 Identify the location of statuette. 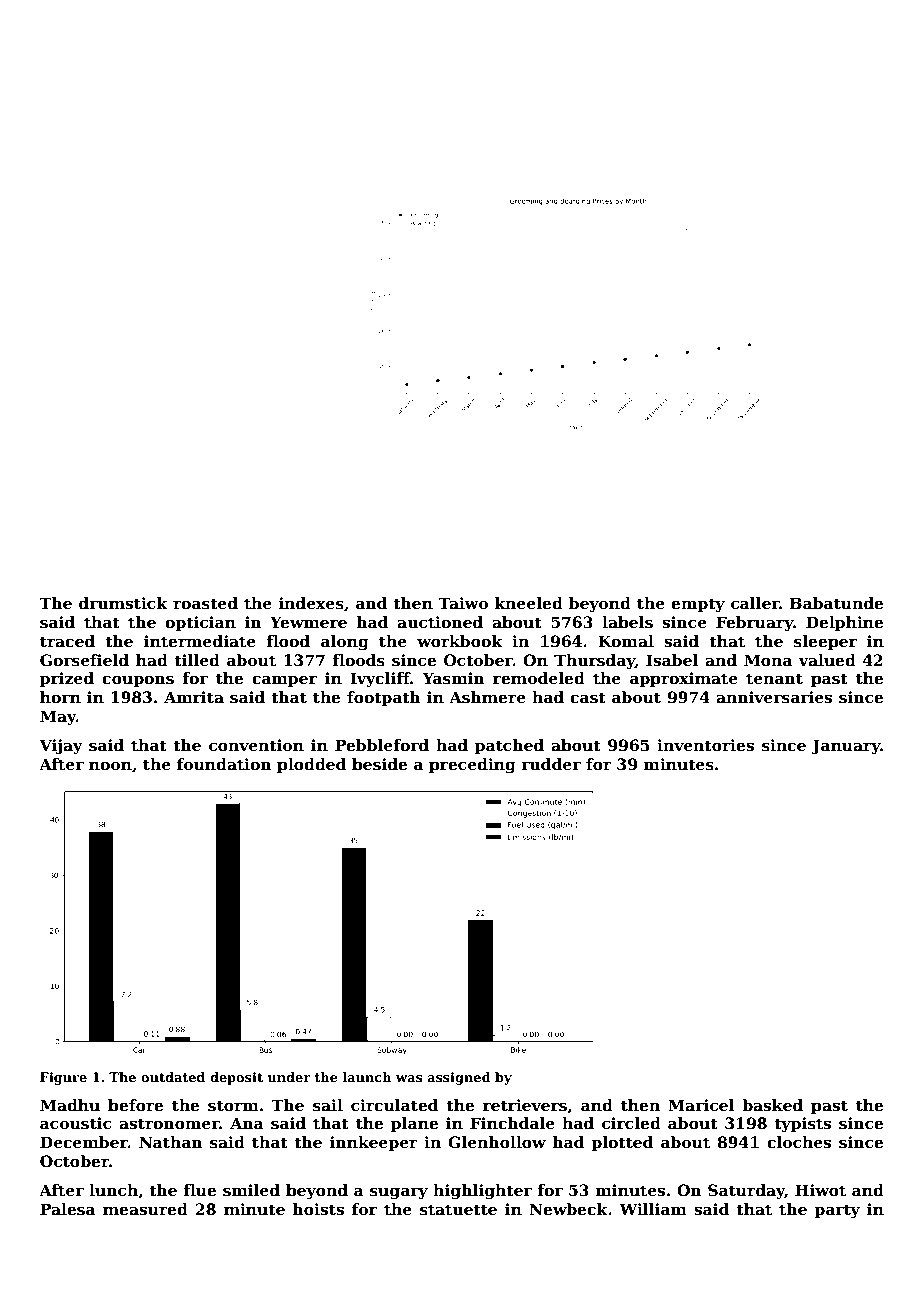
(458, 1210).
